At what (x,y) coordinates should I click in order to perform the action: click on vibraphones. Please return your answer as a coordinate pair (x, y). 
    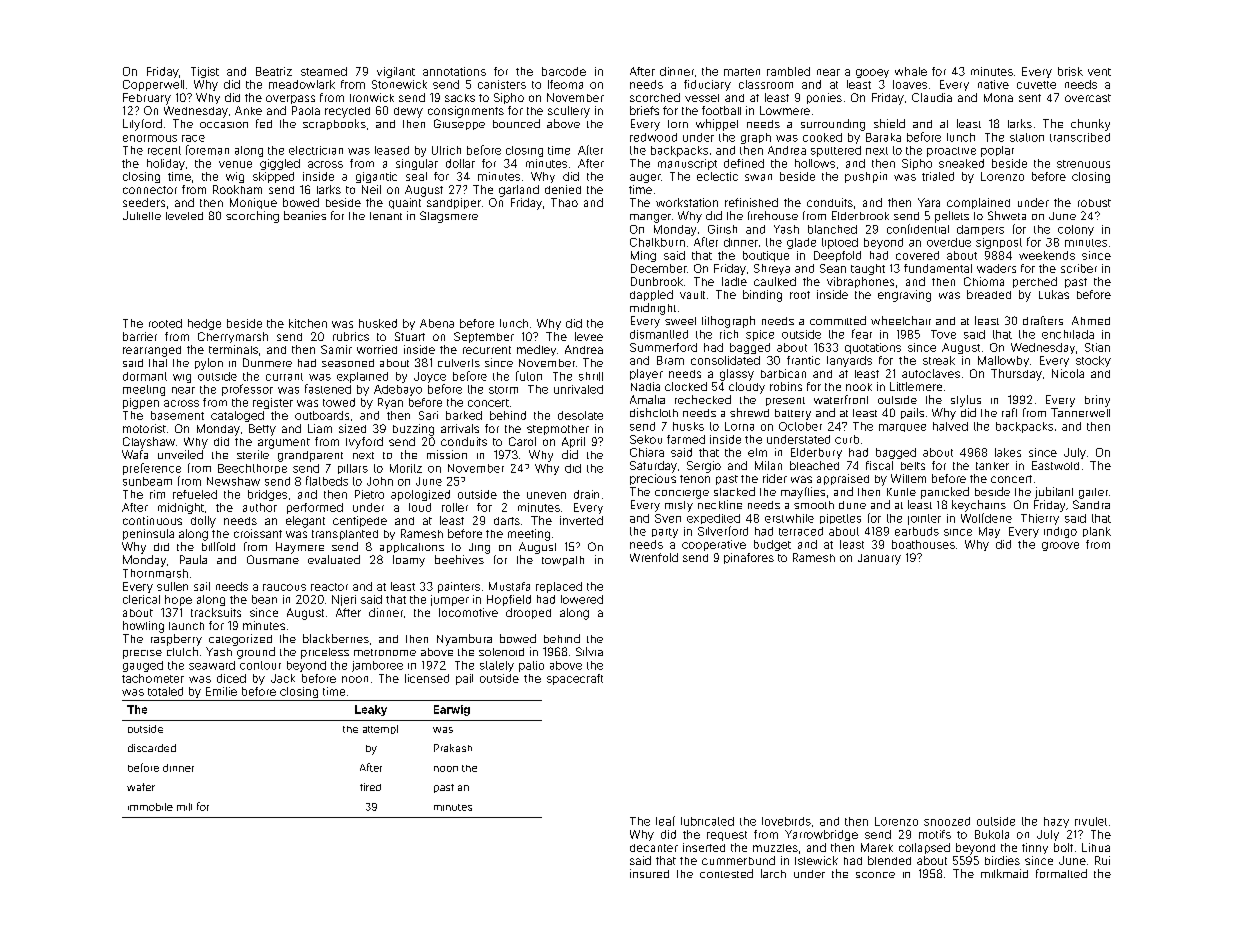
    Looking at the image, I should click on (860, 282).
